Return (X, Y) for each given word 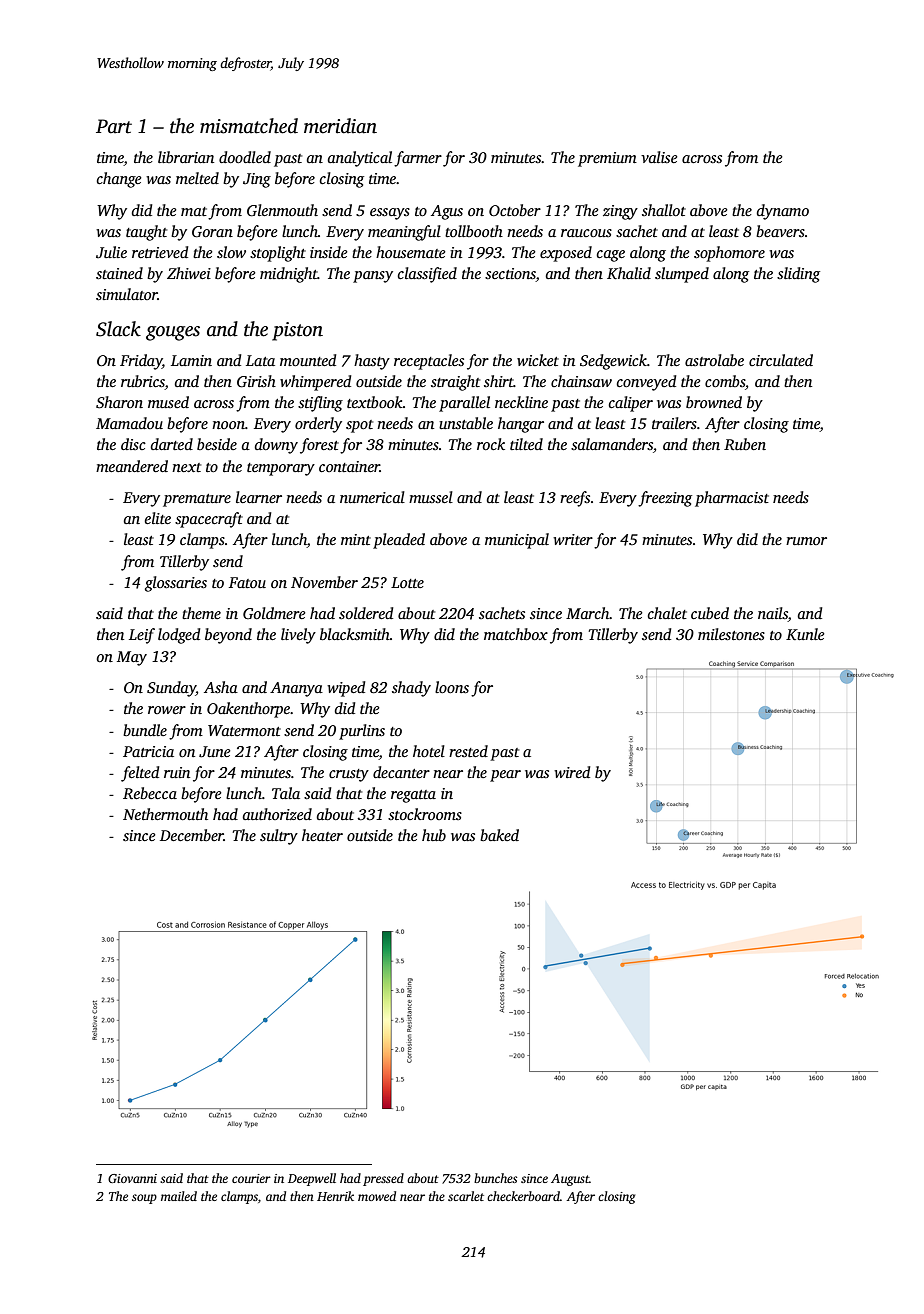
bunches (495, 1178)
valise (659, 157)
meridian (340, 126)
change (119, 180)
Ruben (745, 444)
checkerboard (523, 1196)
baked (499, 835)
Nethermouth (165, 814)
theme (201, 613)
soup (144, 1199)
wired (572, 772)
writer (573, 539)
